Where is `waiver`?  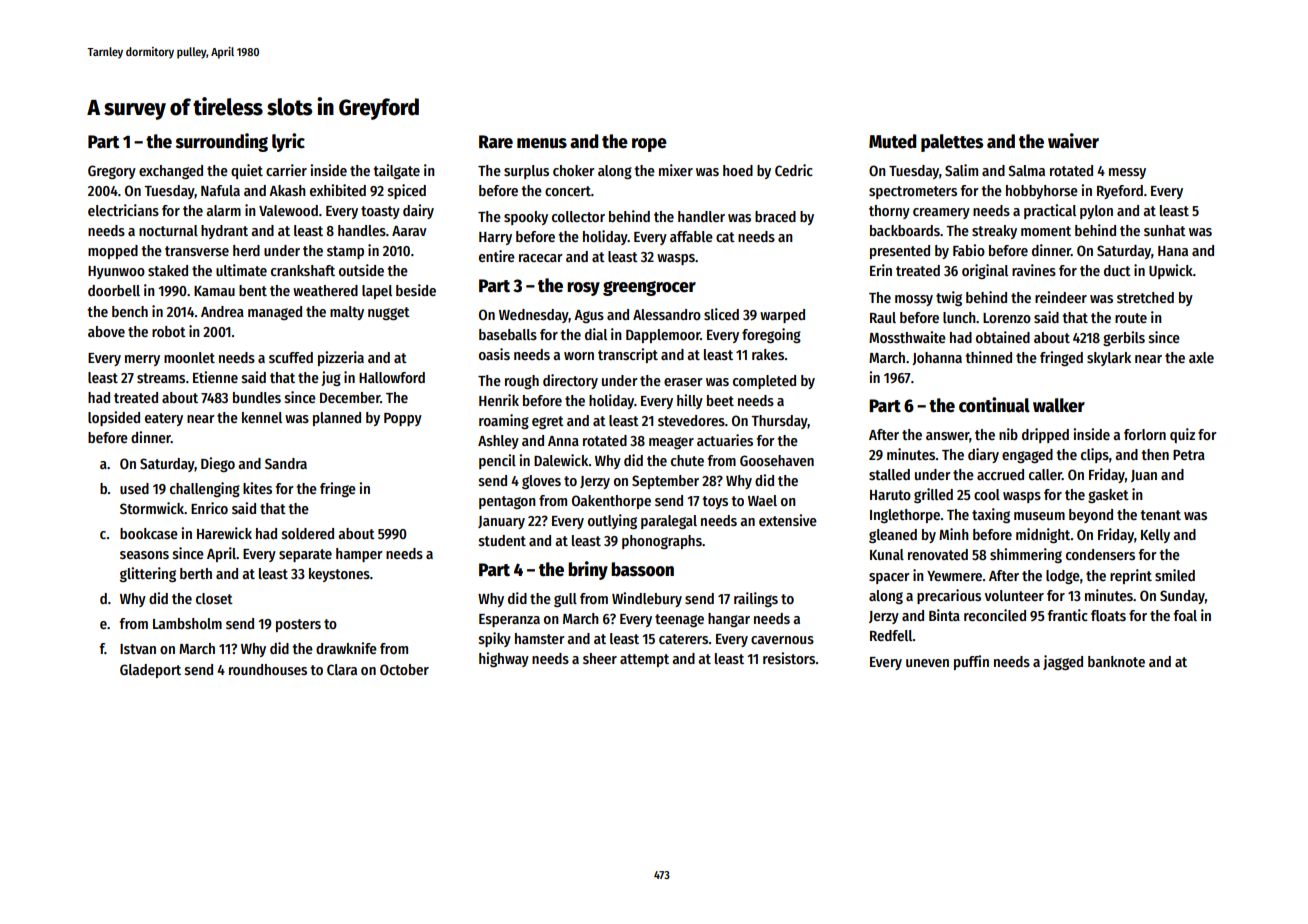
waiver is located at coordinates (1073, 141).
